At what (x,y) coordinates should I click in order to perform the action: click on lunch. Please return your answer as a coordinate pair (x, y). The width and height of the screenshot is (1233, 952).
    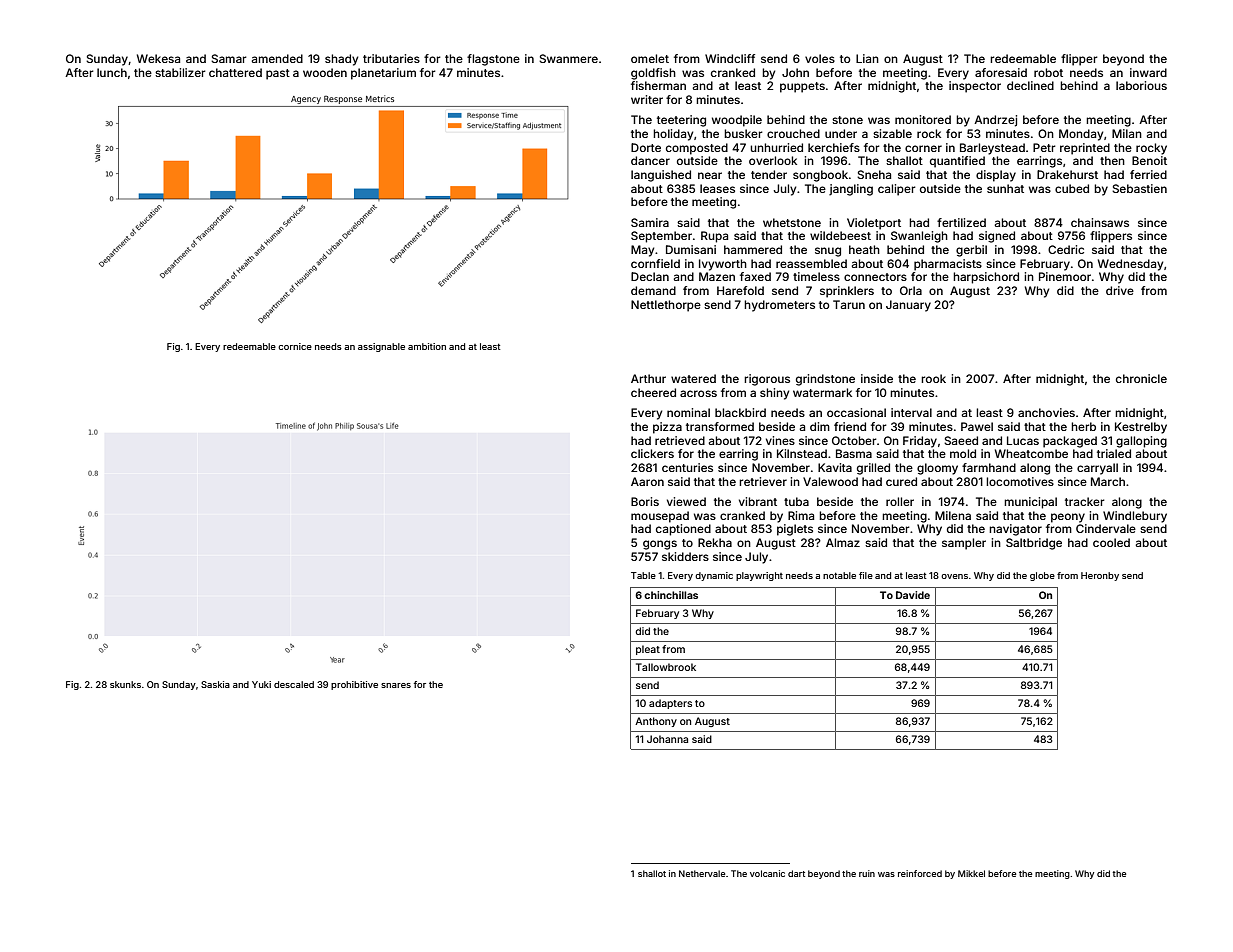
    Looking at the image, I should click on (112, 72).
